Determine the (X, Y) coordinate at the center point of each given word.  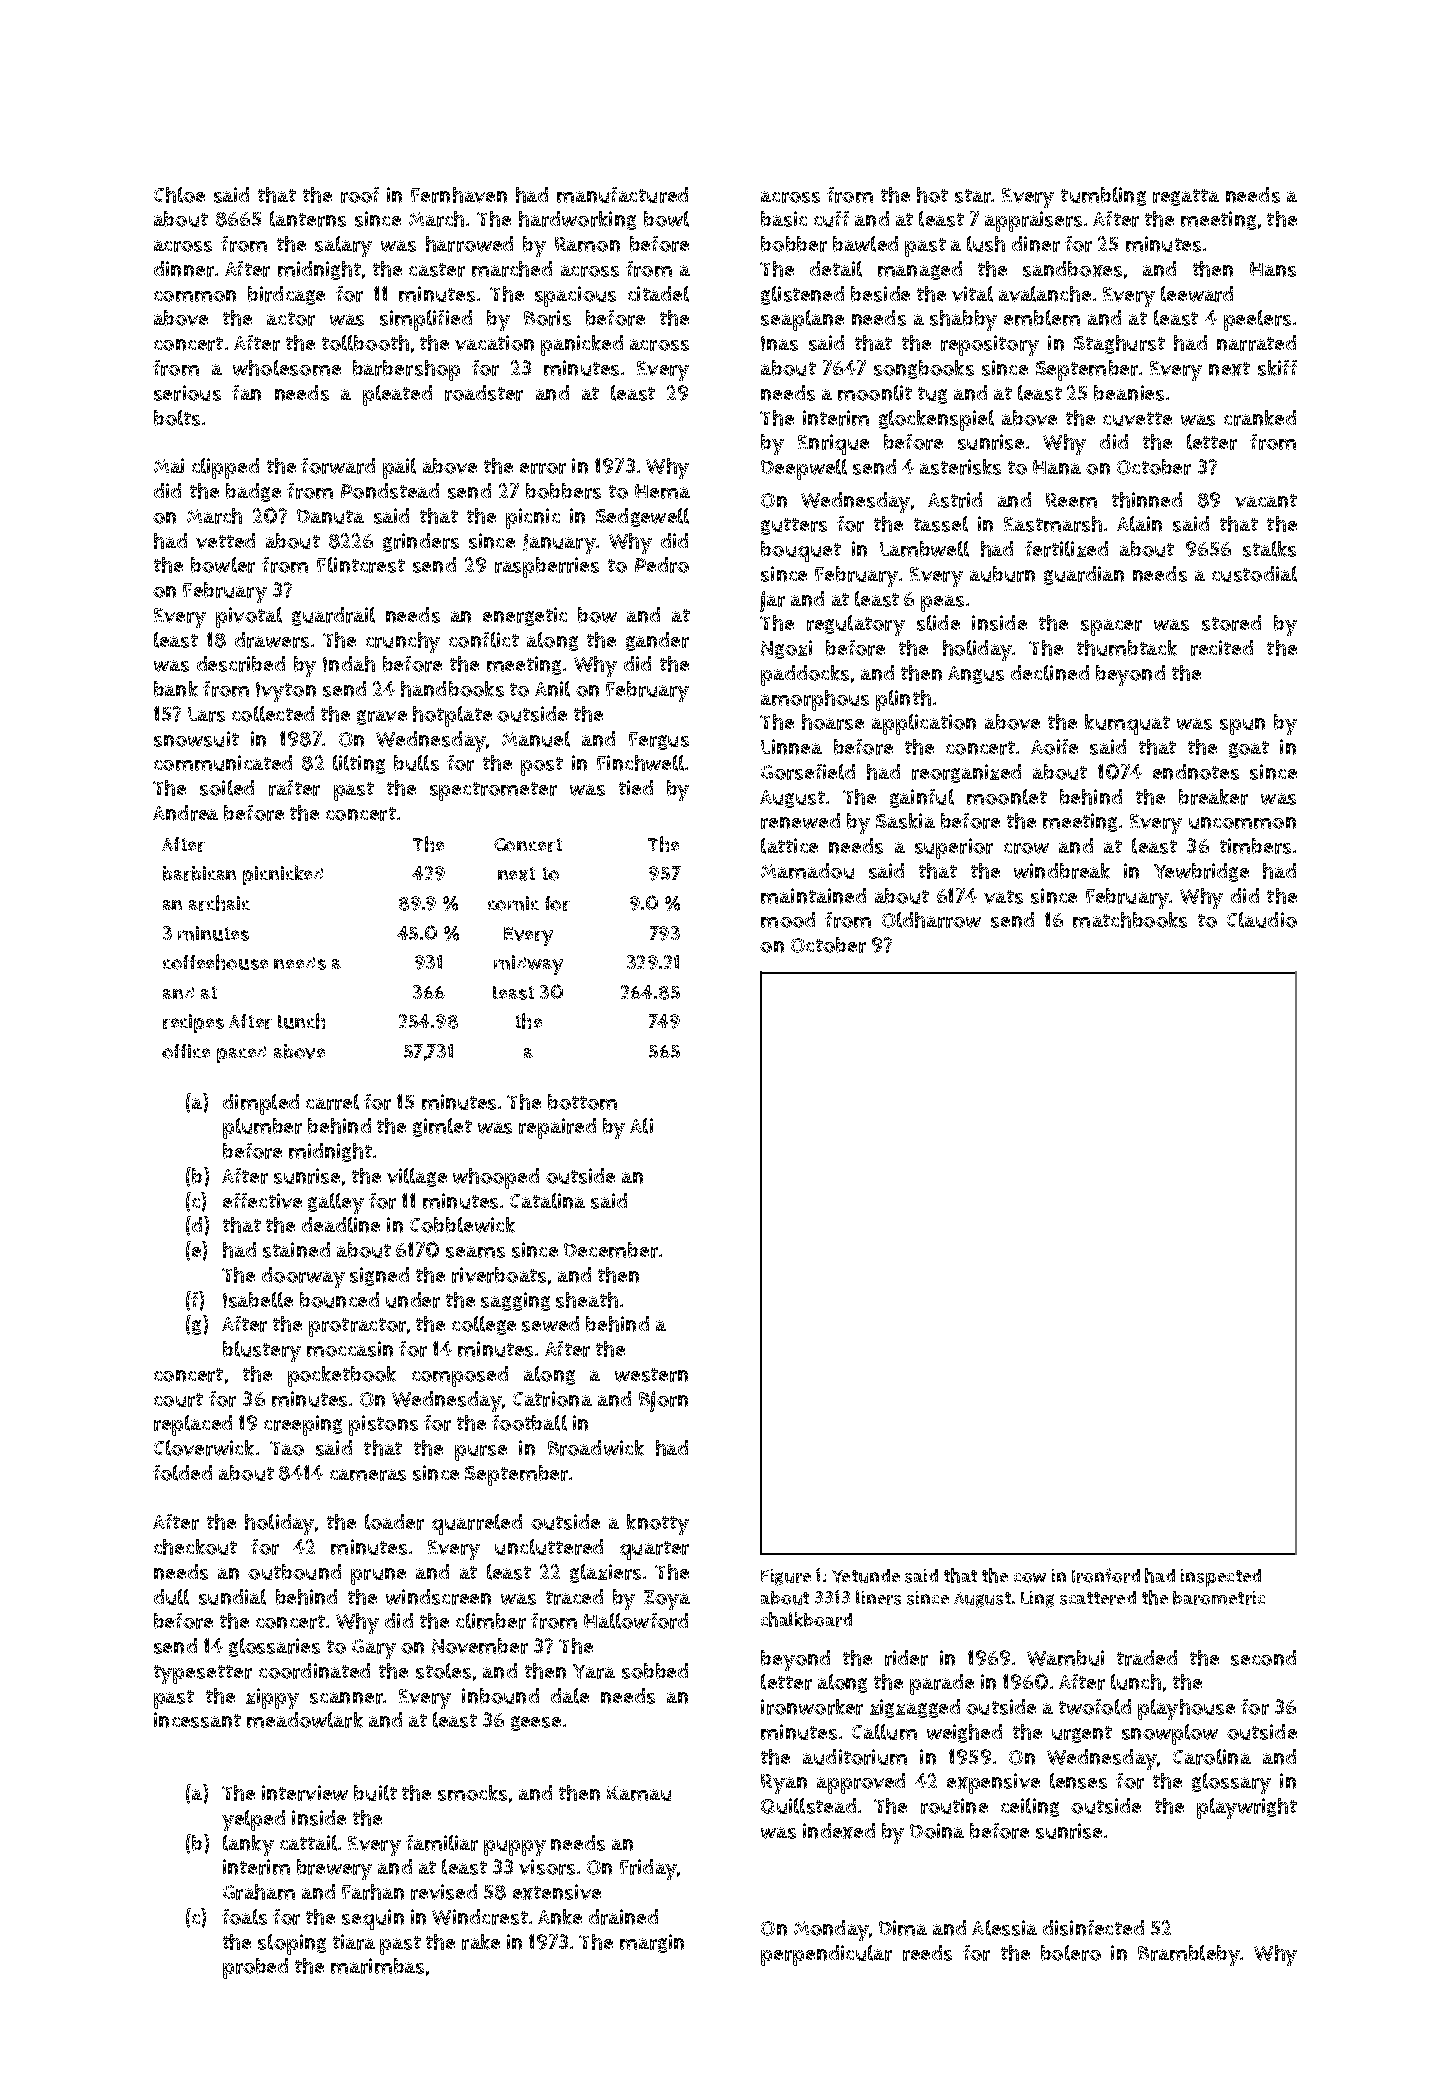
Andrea (185, 813)
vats (1003, 897)
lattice (789, 846)
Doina (937, 1831)
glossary (1231, 1783)
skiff (1277, 368)
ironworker (812, 1707)
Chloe (179, 195)
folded (182, 1473)
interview (305, 1793)
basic (784, 219)
